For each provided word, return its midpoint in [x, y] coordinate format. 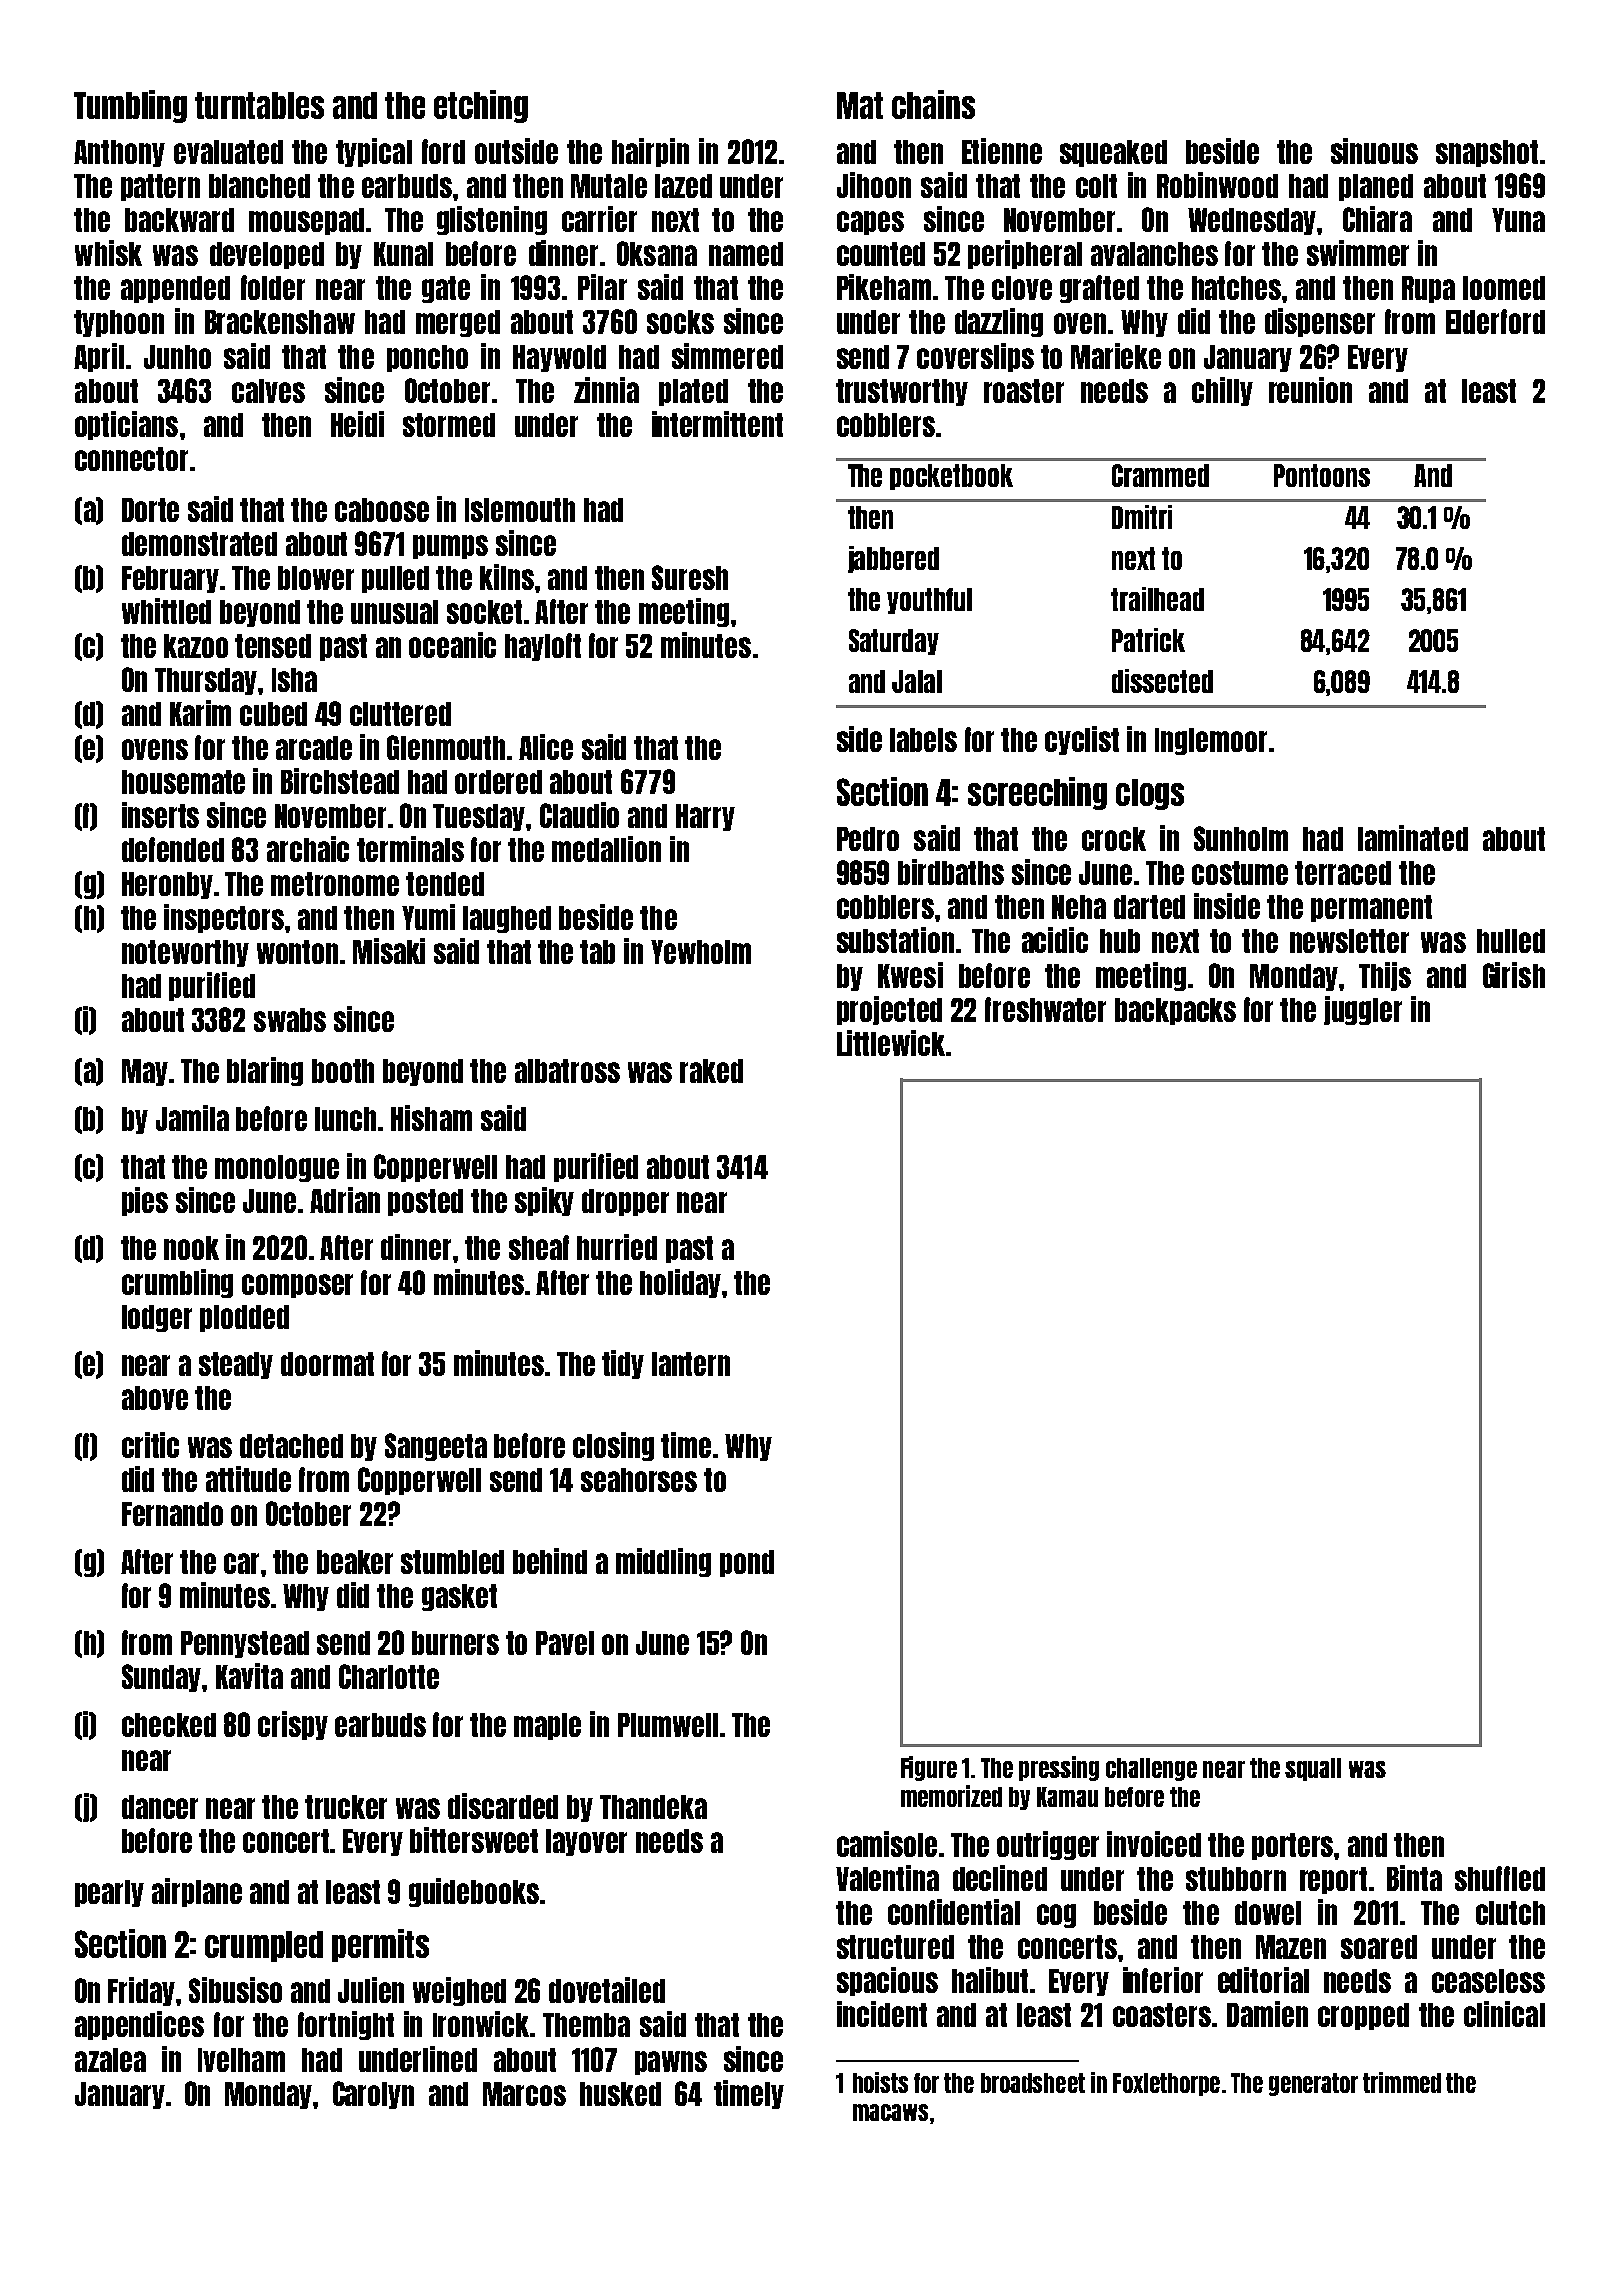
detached [291, 1446]
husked [620, 2094]
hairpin [650, 152]
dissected [1162, 681]
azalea [110, 2060]
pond [747, 1563]
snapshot [1487, 153]
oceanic [452, 645]
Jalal [917, 681]
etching [481, 106]
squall [1313, 1769]
